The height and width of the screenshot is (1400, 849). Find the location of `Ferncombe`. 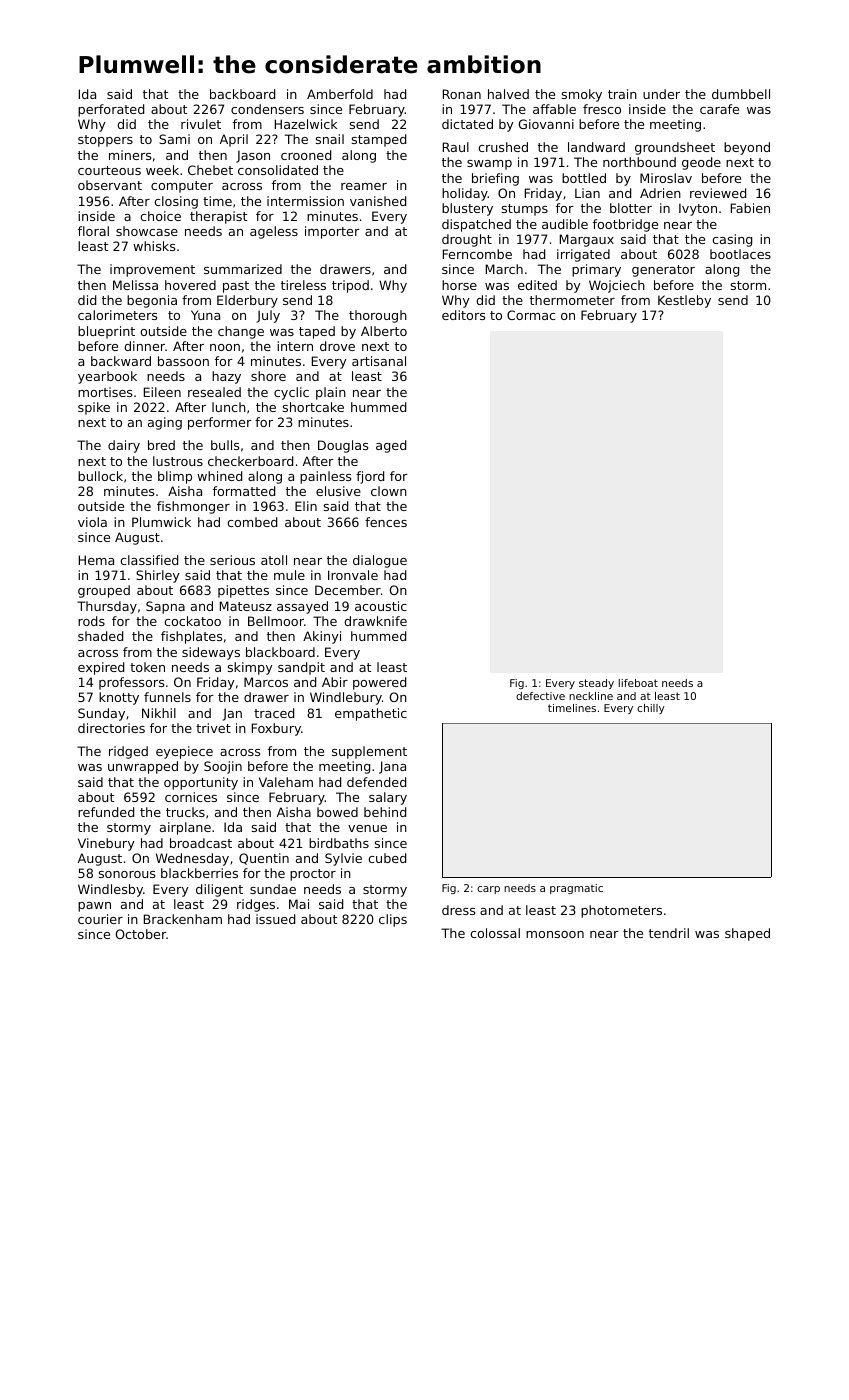

Ferncombe is located at coordinates (477, 254).
